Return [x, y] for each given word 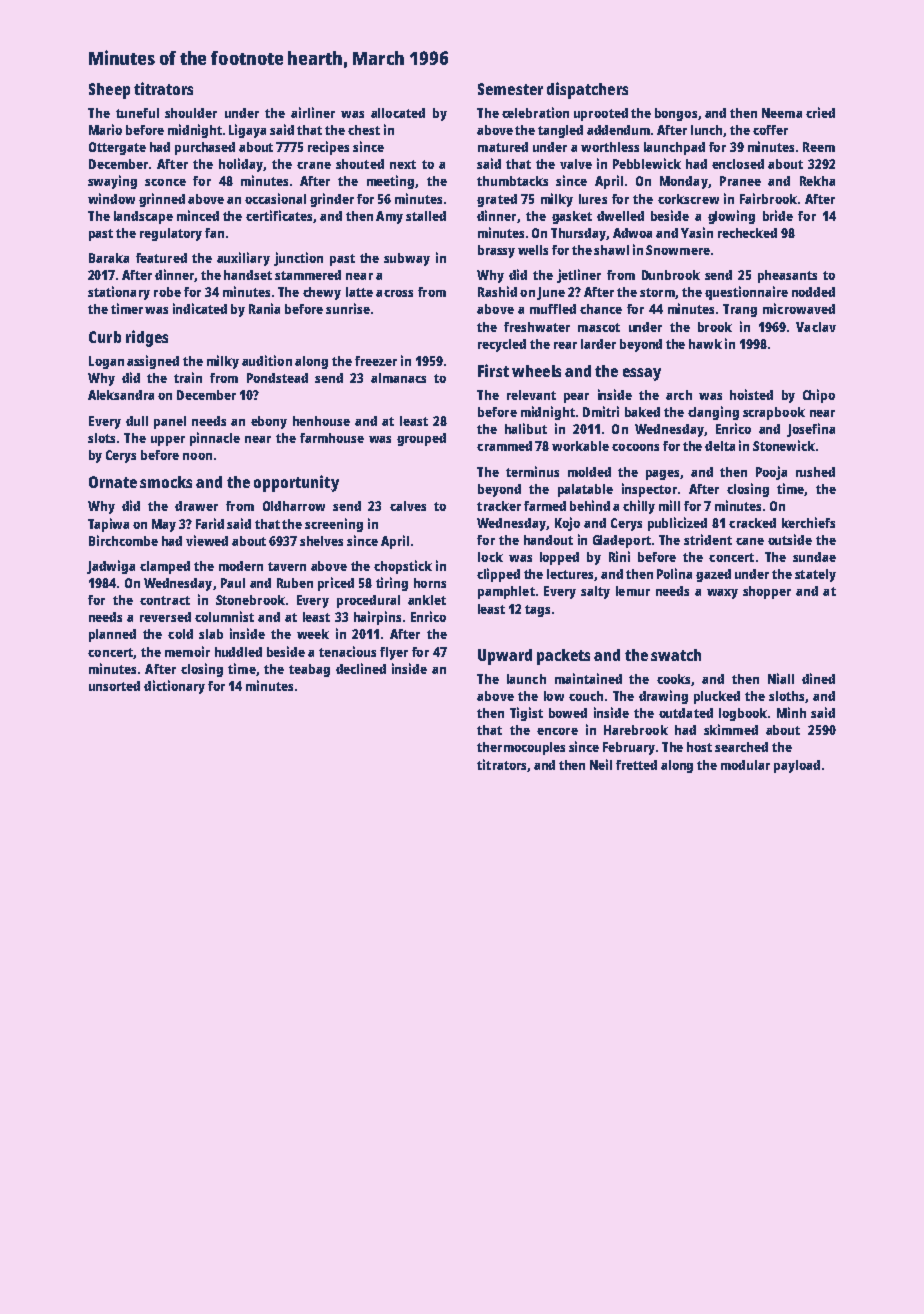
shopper [767, 592]
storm [657, 292]
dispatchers [587, 90]
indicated [200, 308]
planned [112, 635]
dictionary [174, 687]
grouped [421, 439]
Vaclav [816, 327]
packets [563, 657]
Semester [510, 89]
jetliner [579, 276]
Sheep [109, 91]
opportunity [296, 483]
